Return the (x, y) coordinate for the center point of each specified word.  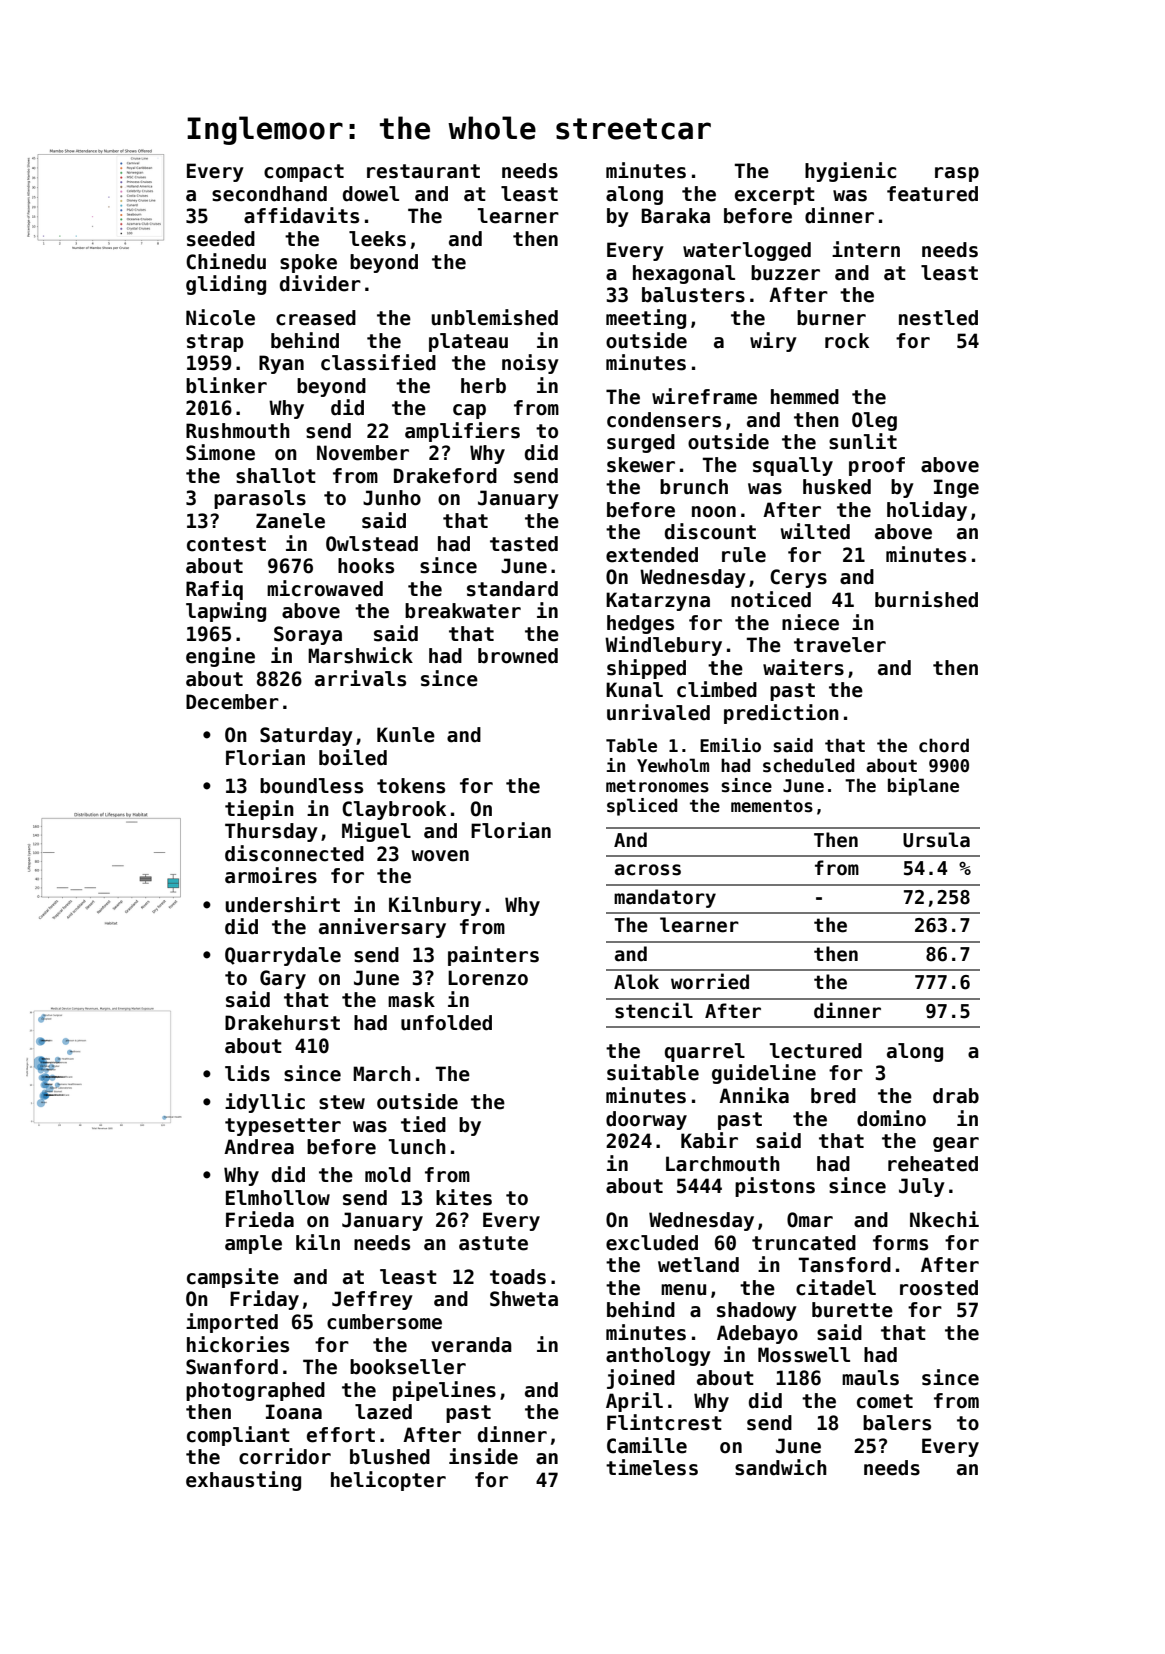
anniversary (382, 928)
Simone (220, 452)
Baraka (676, 216)
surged (641, 443)
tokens (411, 786)
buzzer (785, 273)
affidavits (301, 215)
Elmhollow (278, 1198)
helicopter (388, 1481)
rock (847, 341)
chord (944, 745)
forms (900, 1243)
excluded (652, 1243)
